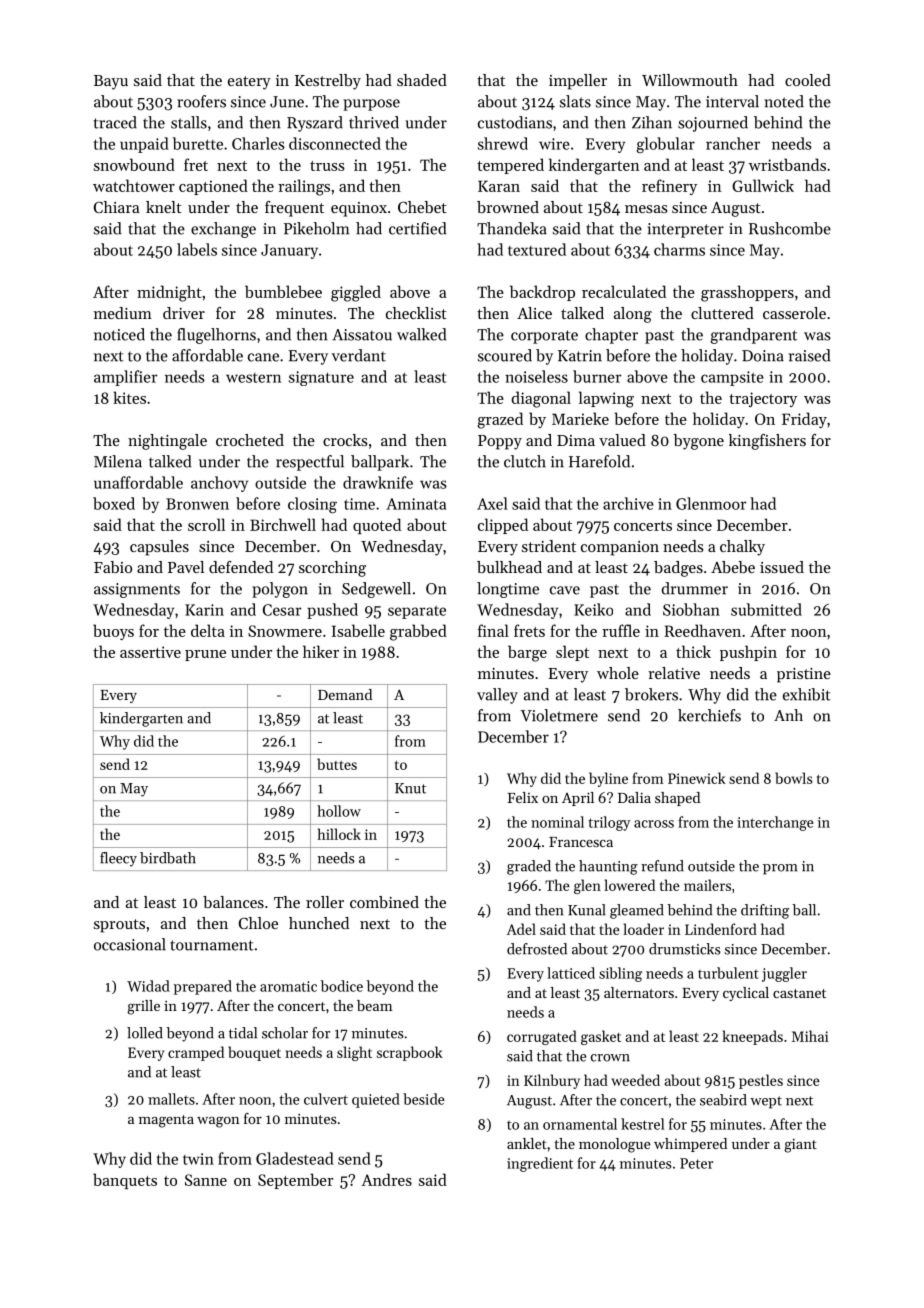 Image resolution: width=924 pixels, height=1308 pixels. I want to click on traced, so click(115, 122).
